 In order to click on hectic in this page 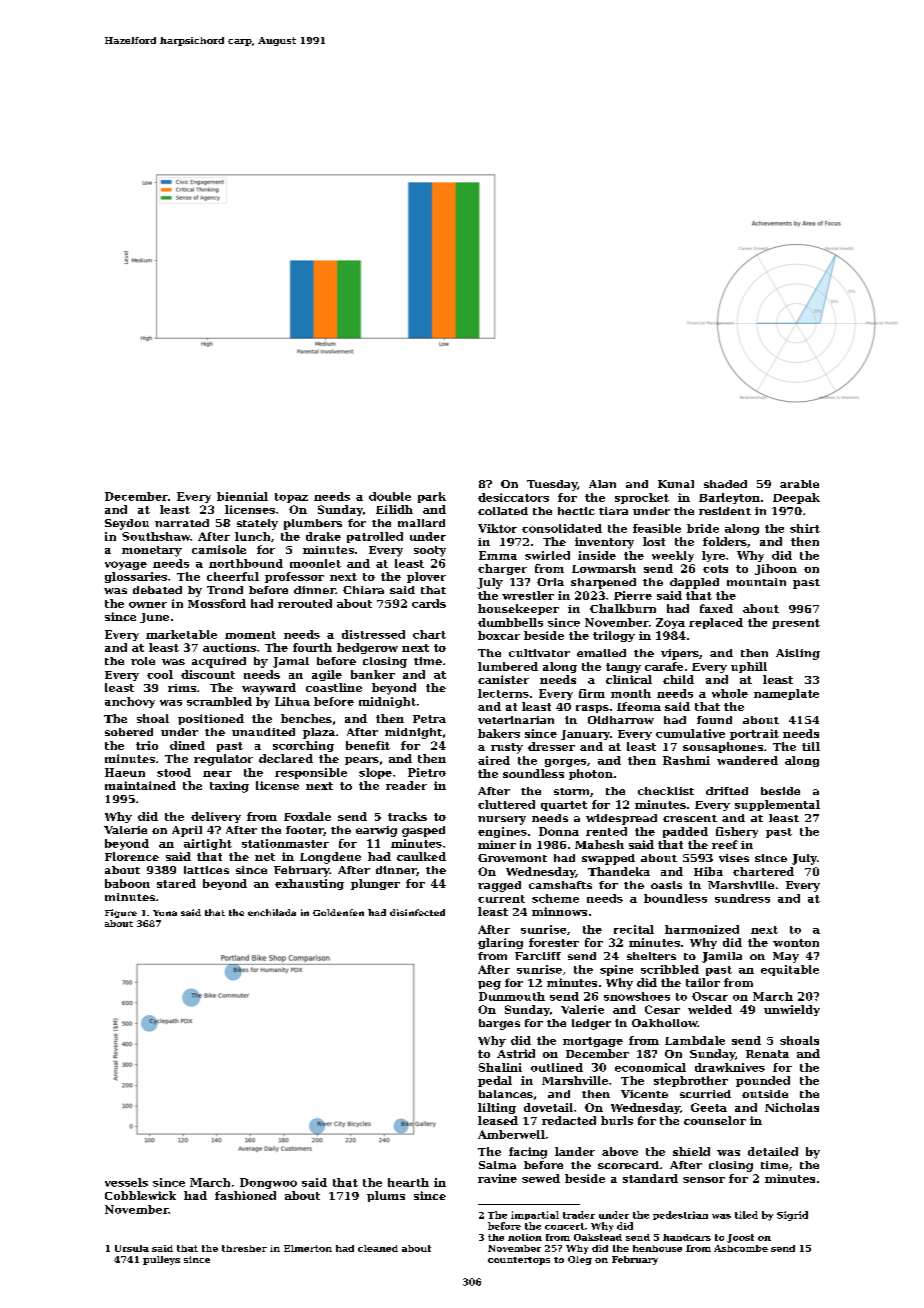, I will do `click(576, 511)`.
